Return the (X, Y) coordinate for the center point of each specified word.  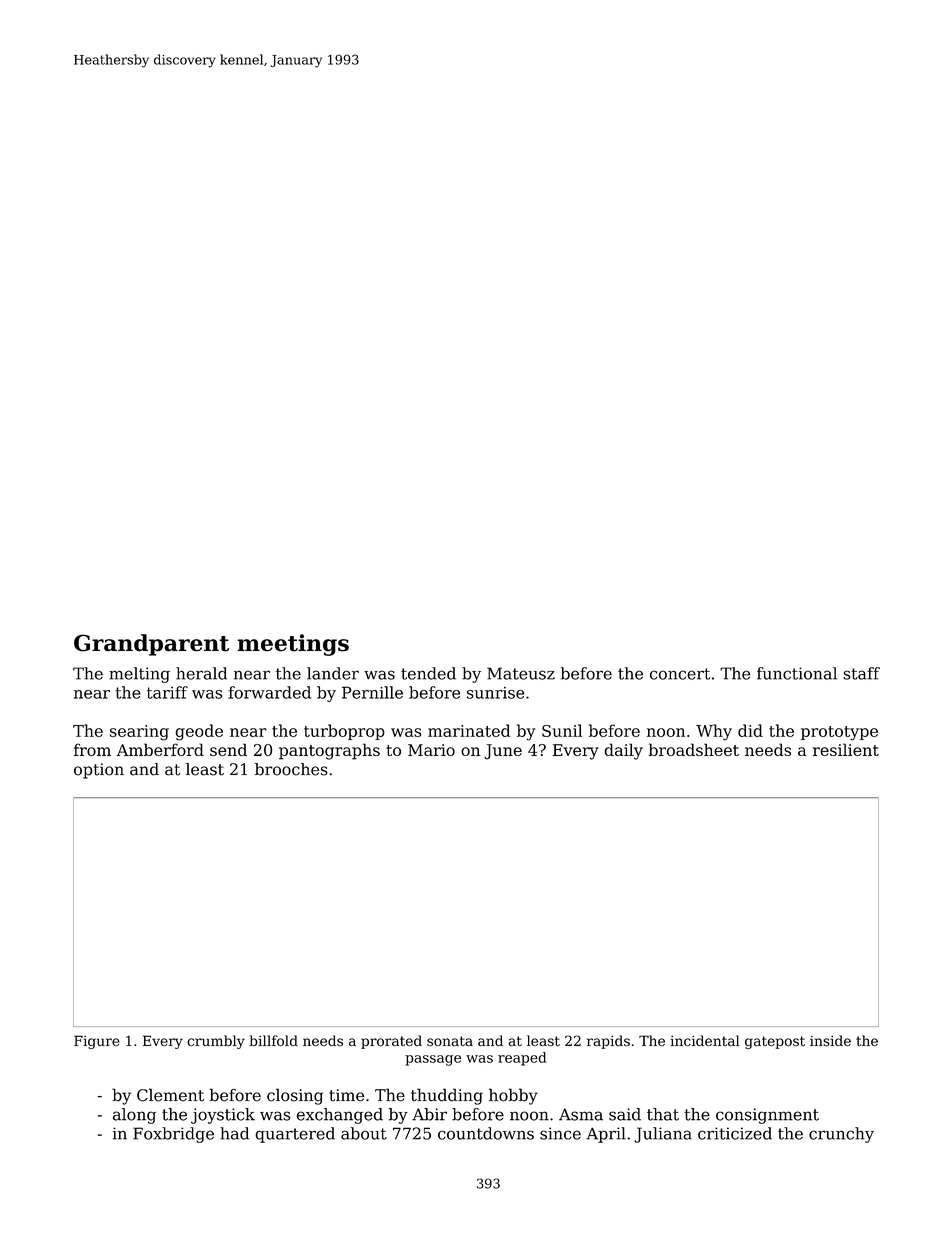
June (503, 752)
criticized (735, 1133)
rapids (608, 1042)
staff (861, 673)
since (560, 1133)
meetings (293, 645)
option (99, 771)
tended (428, 673)
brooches (291, 769)
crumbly (216, 1042)
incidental (705, 1041)
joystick (223, 1116)
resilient (846, 749)
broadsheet (694, 749)
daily (624, 751)
